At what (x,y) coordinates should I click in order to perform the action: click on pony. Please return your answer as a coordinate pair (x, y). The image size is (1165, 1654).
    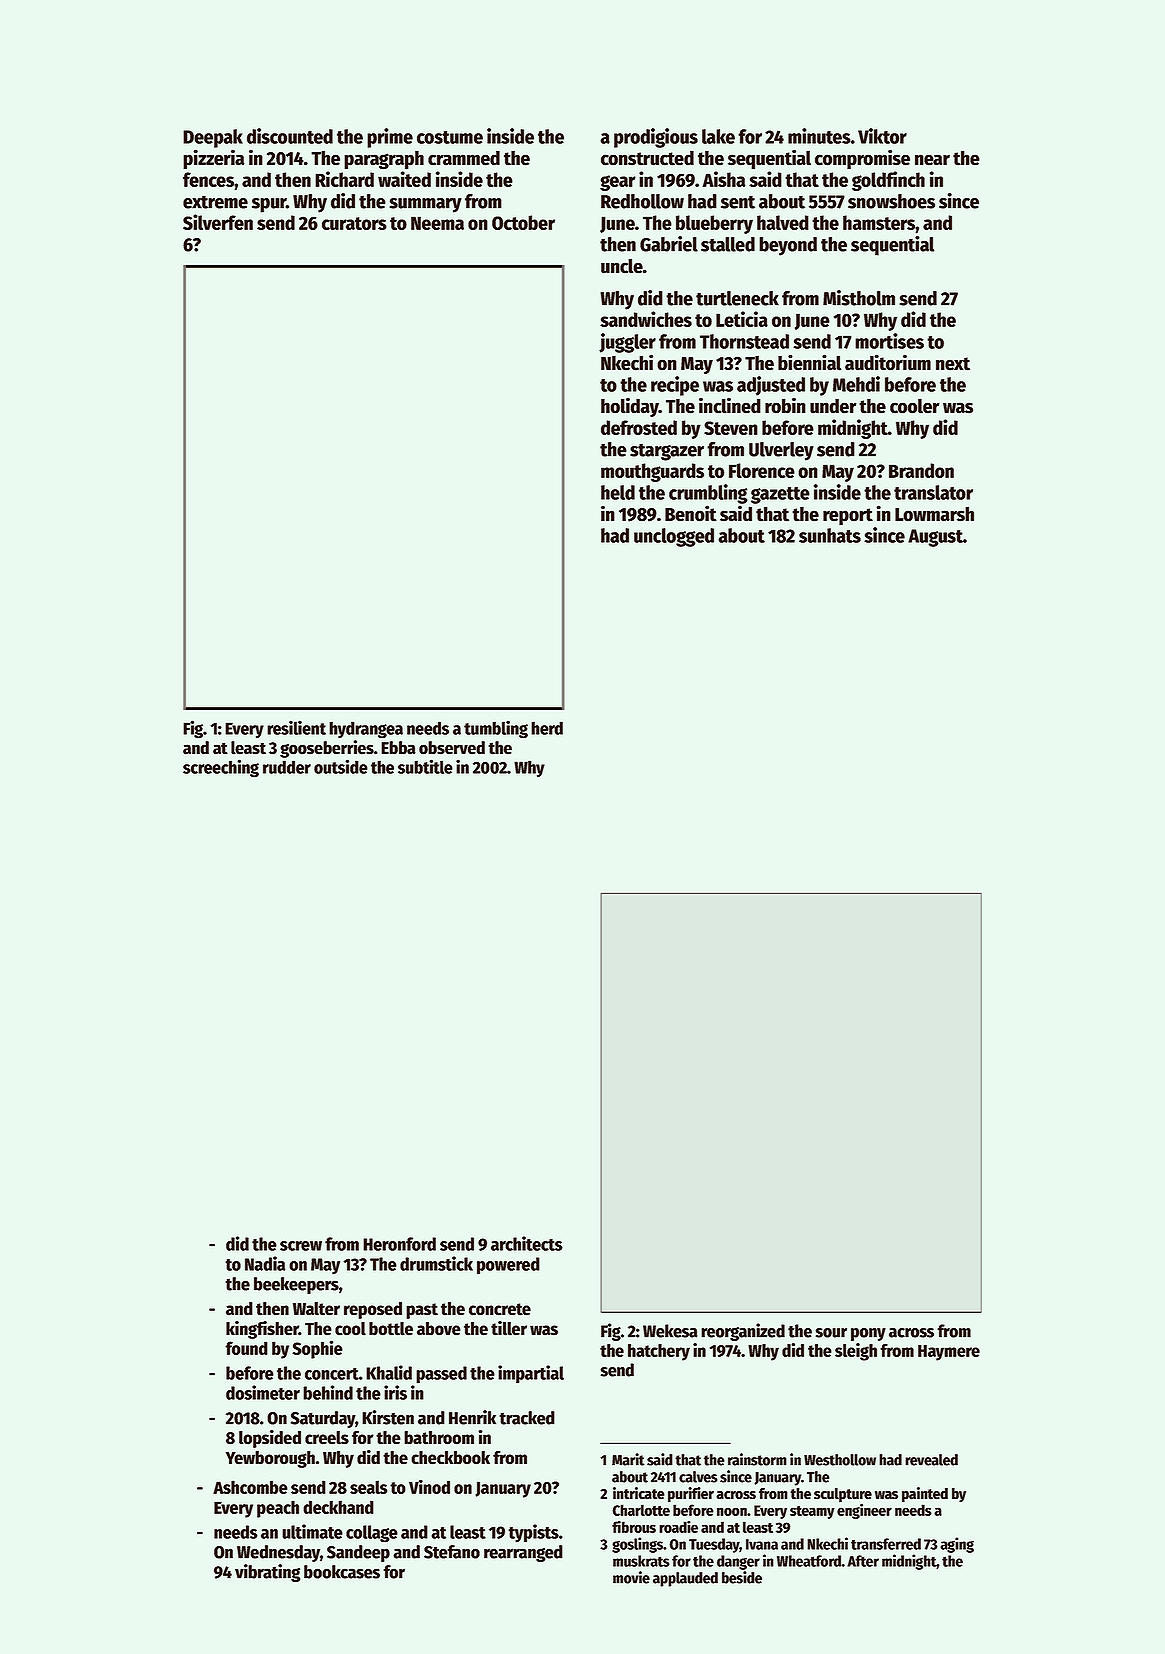
    Looking at the image, I should click on (868, 1334).
